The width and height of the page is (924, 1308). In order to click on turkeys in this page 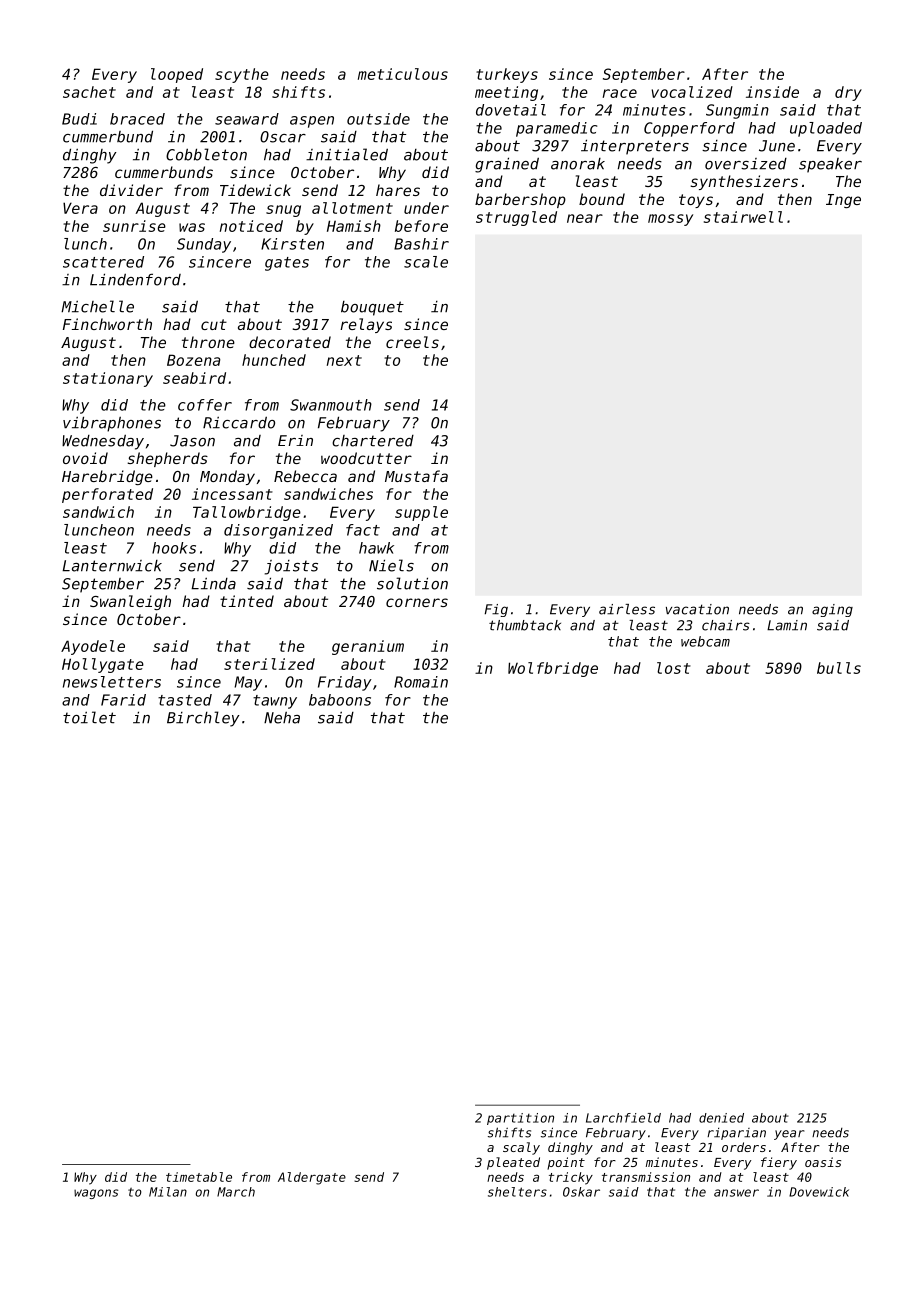, I will do `click(507, 75)`.
